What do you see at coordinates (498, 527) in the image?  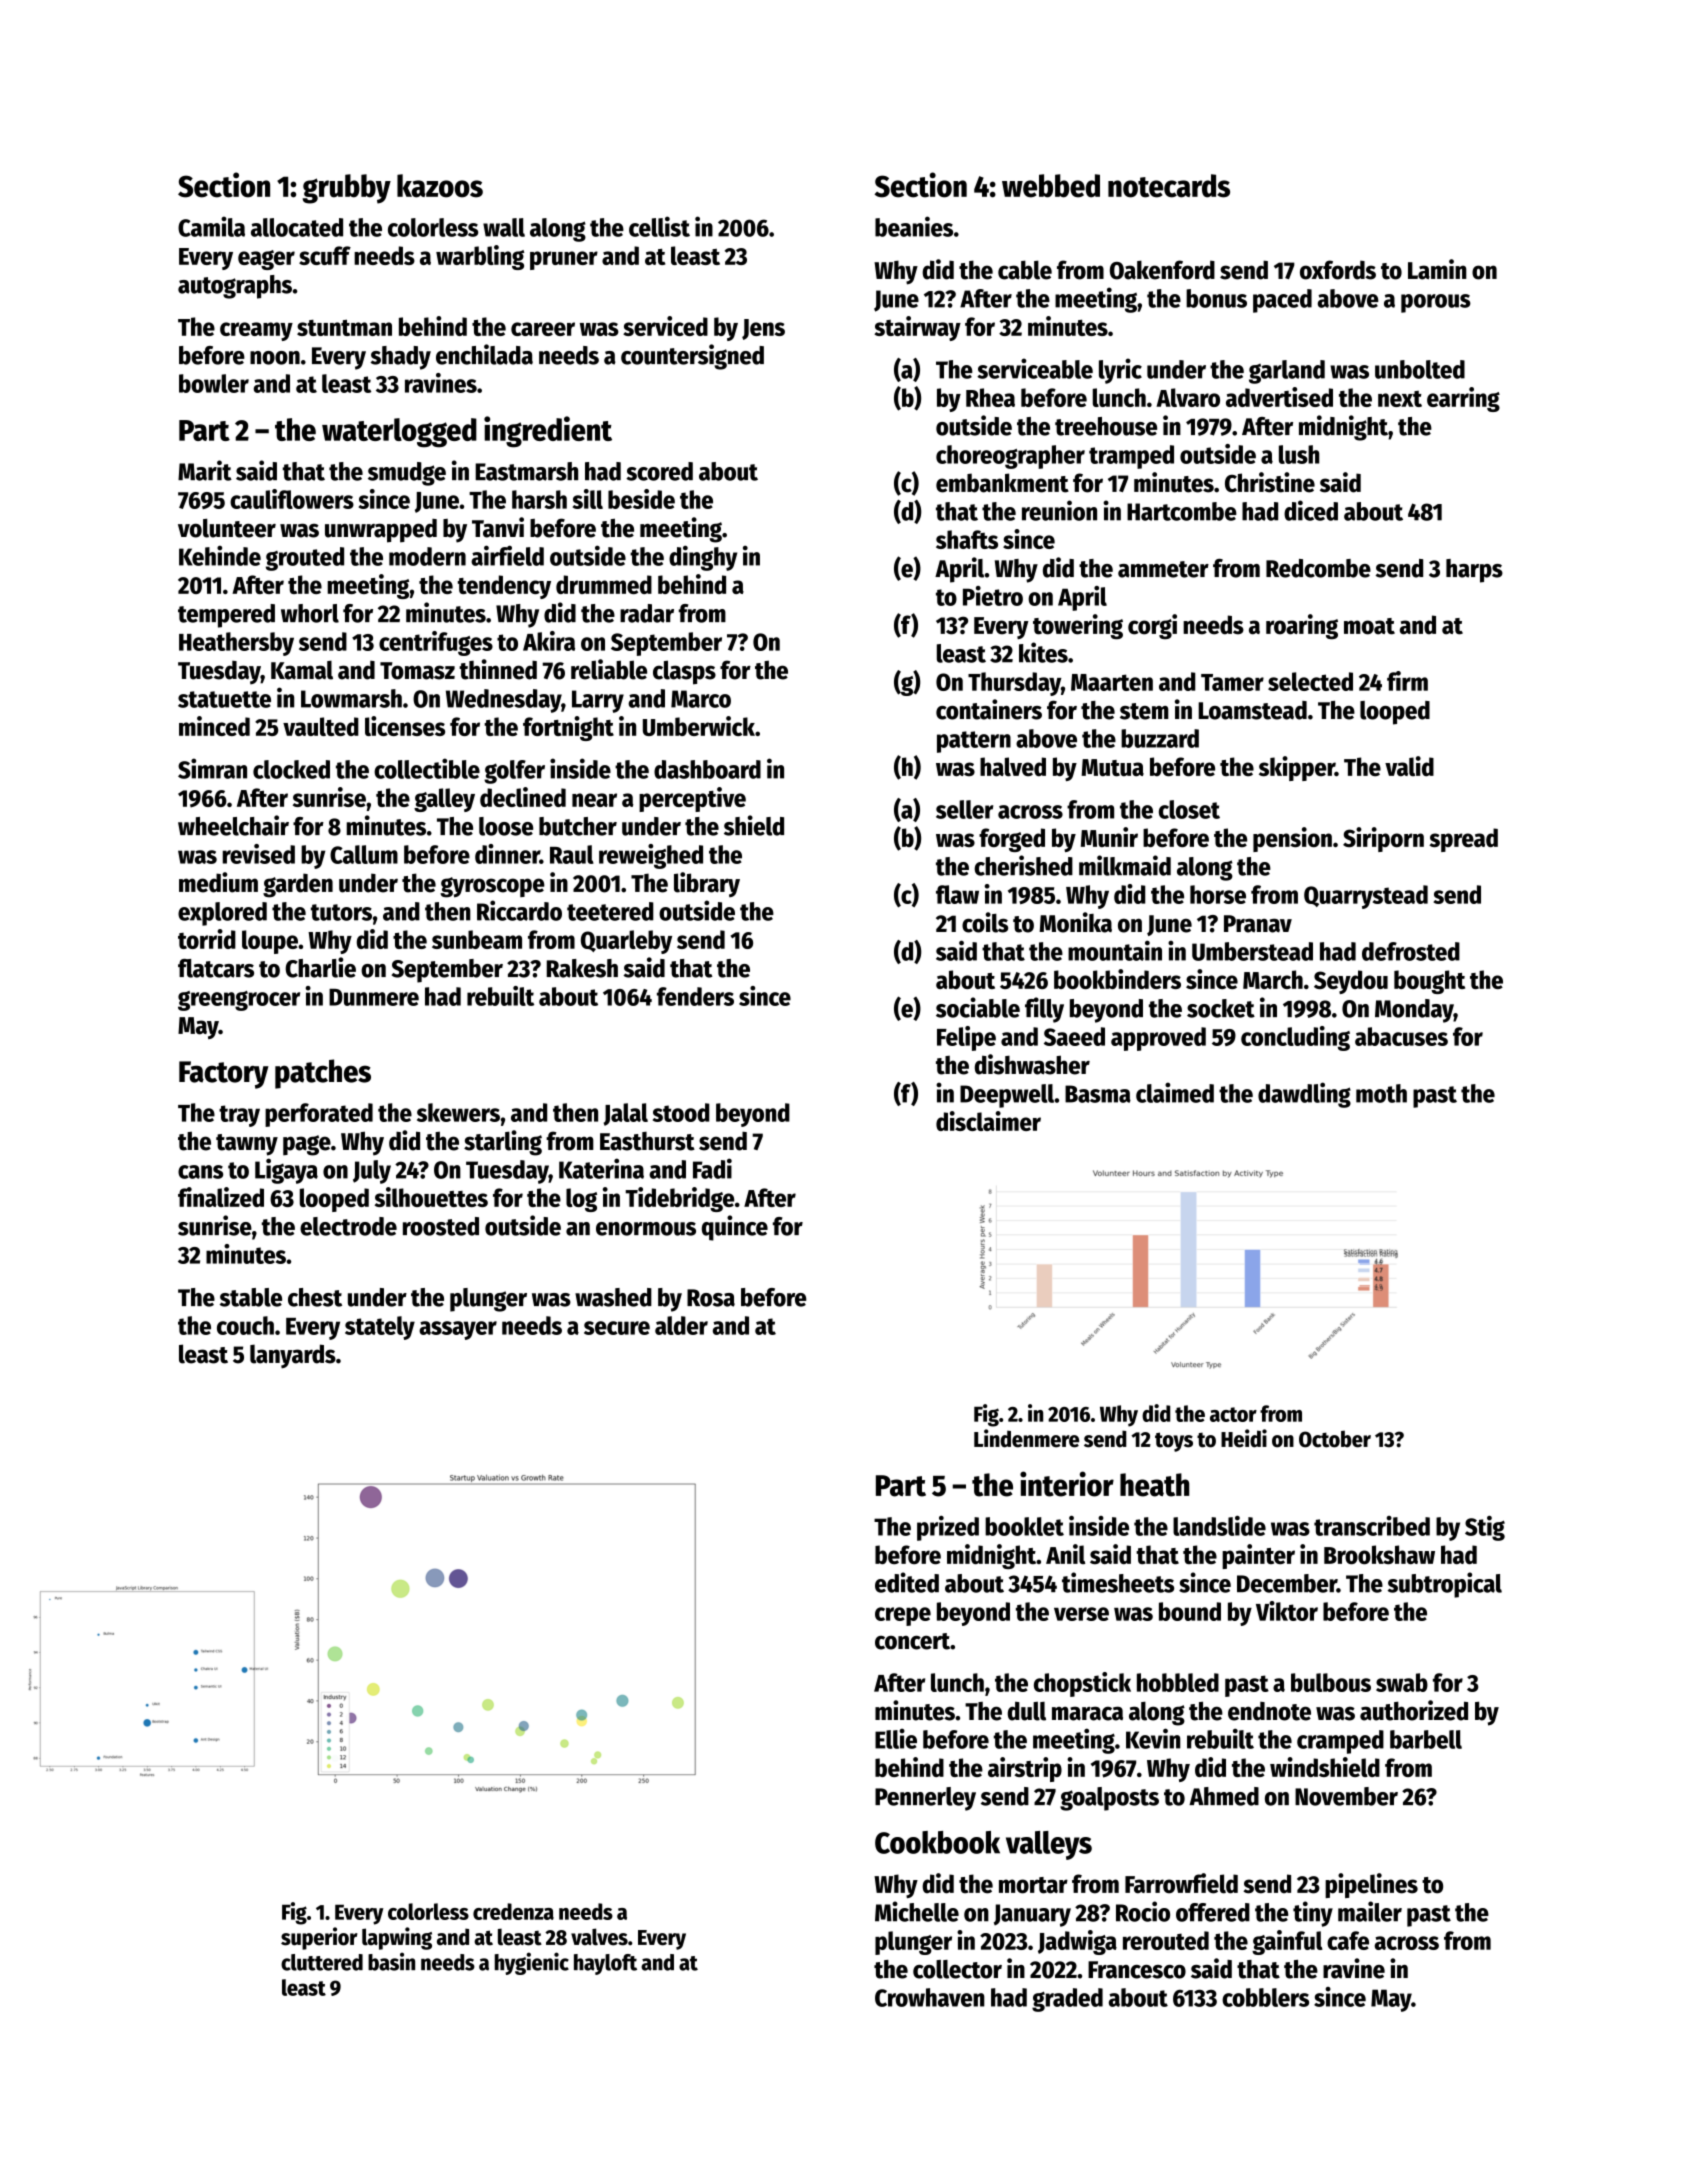 I see `Tanvi` at bounding box center [498, 527].
